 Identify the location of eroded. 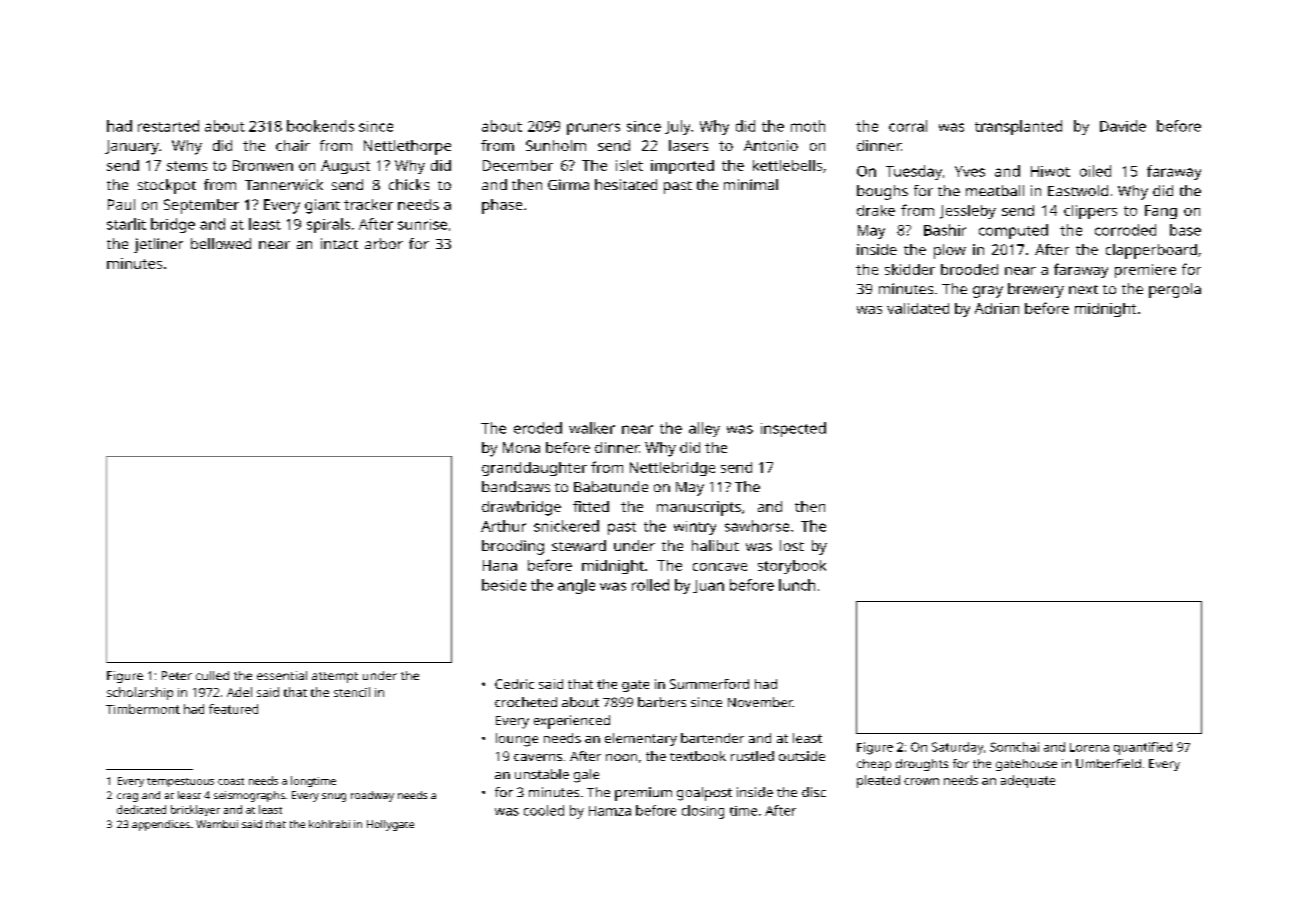
(538, 428).
